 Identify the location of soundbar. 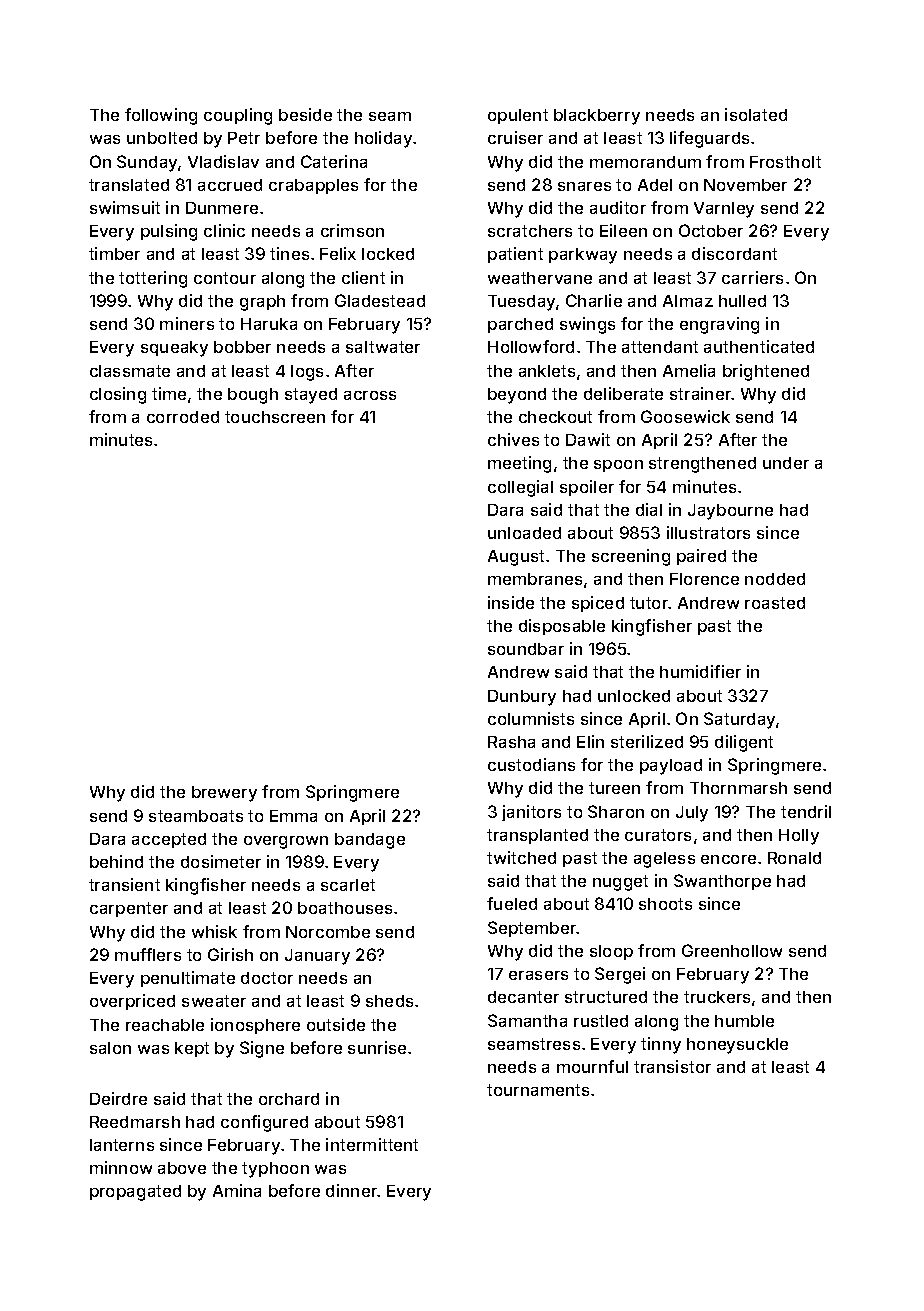
(526, 649).
